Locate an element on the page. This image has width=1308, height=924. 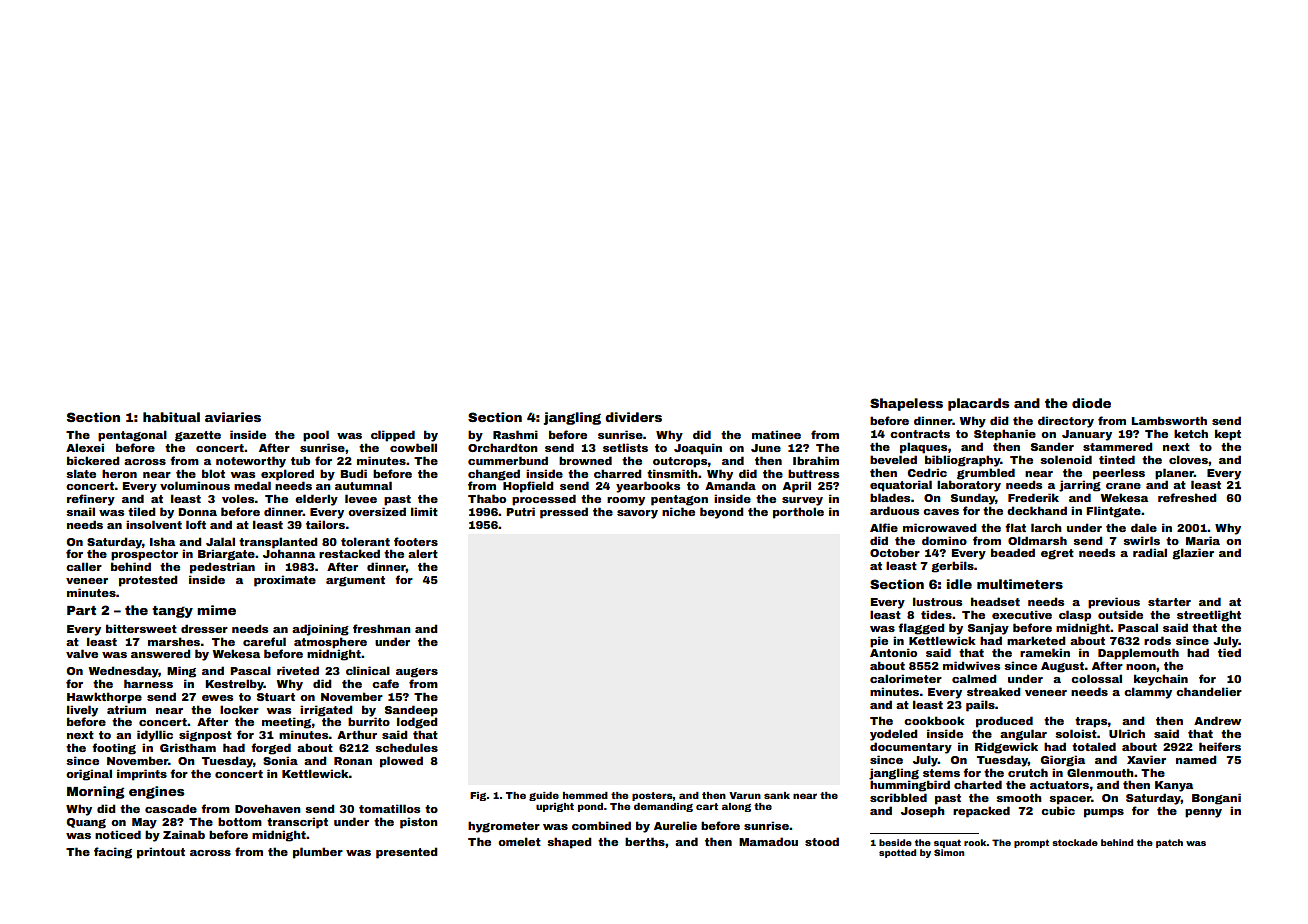
radial is located at coordinates (1150, 552).
